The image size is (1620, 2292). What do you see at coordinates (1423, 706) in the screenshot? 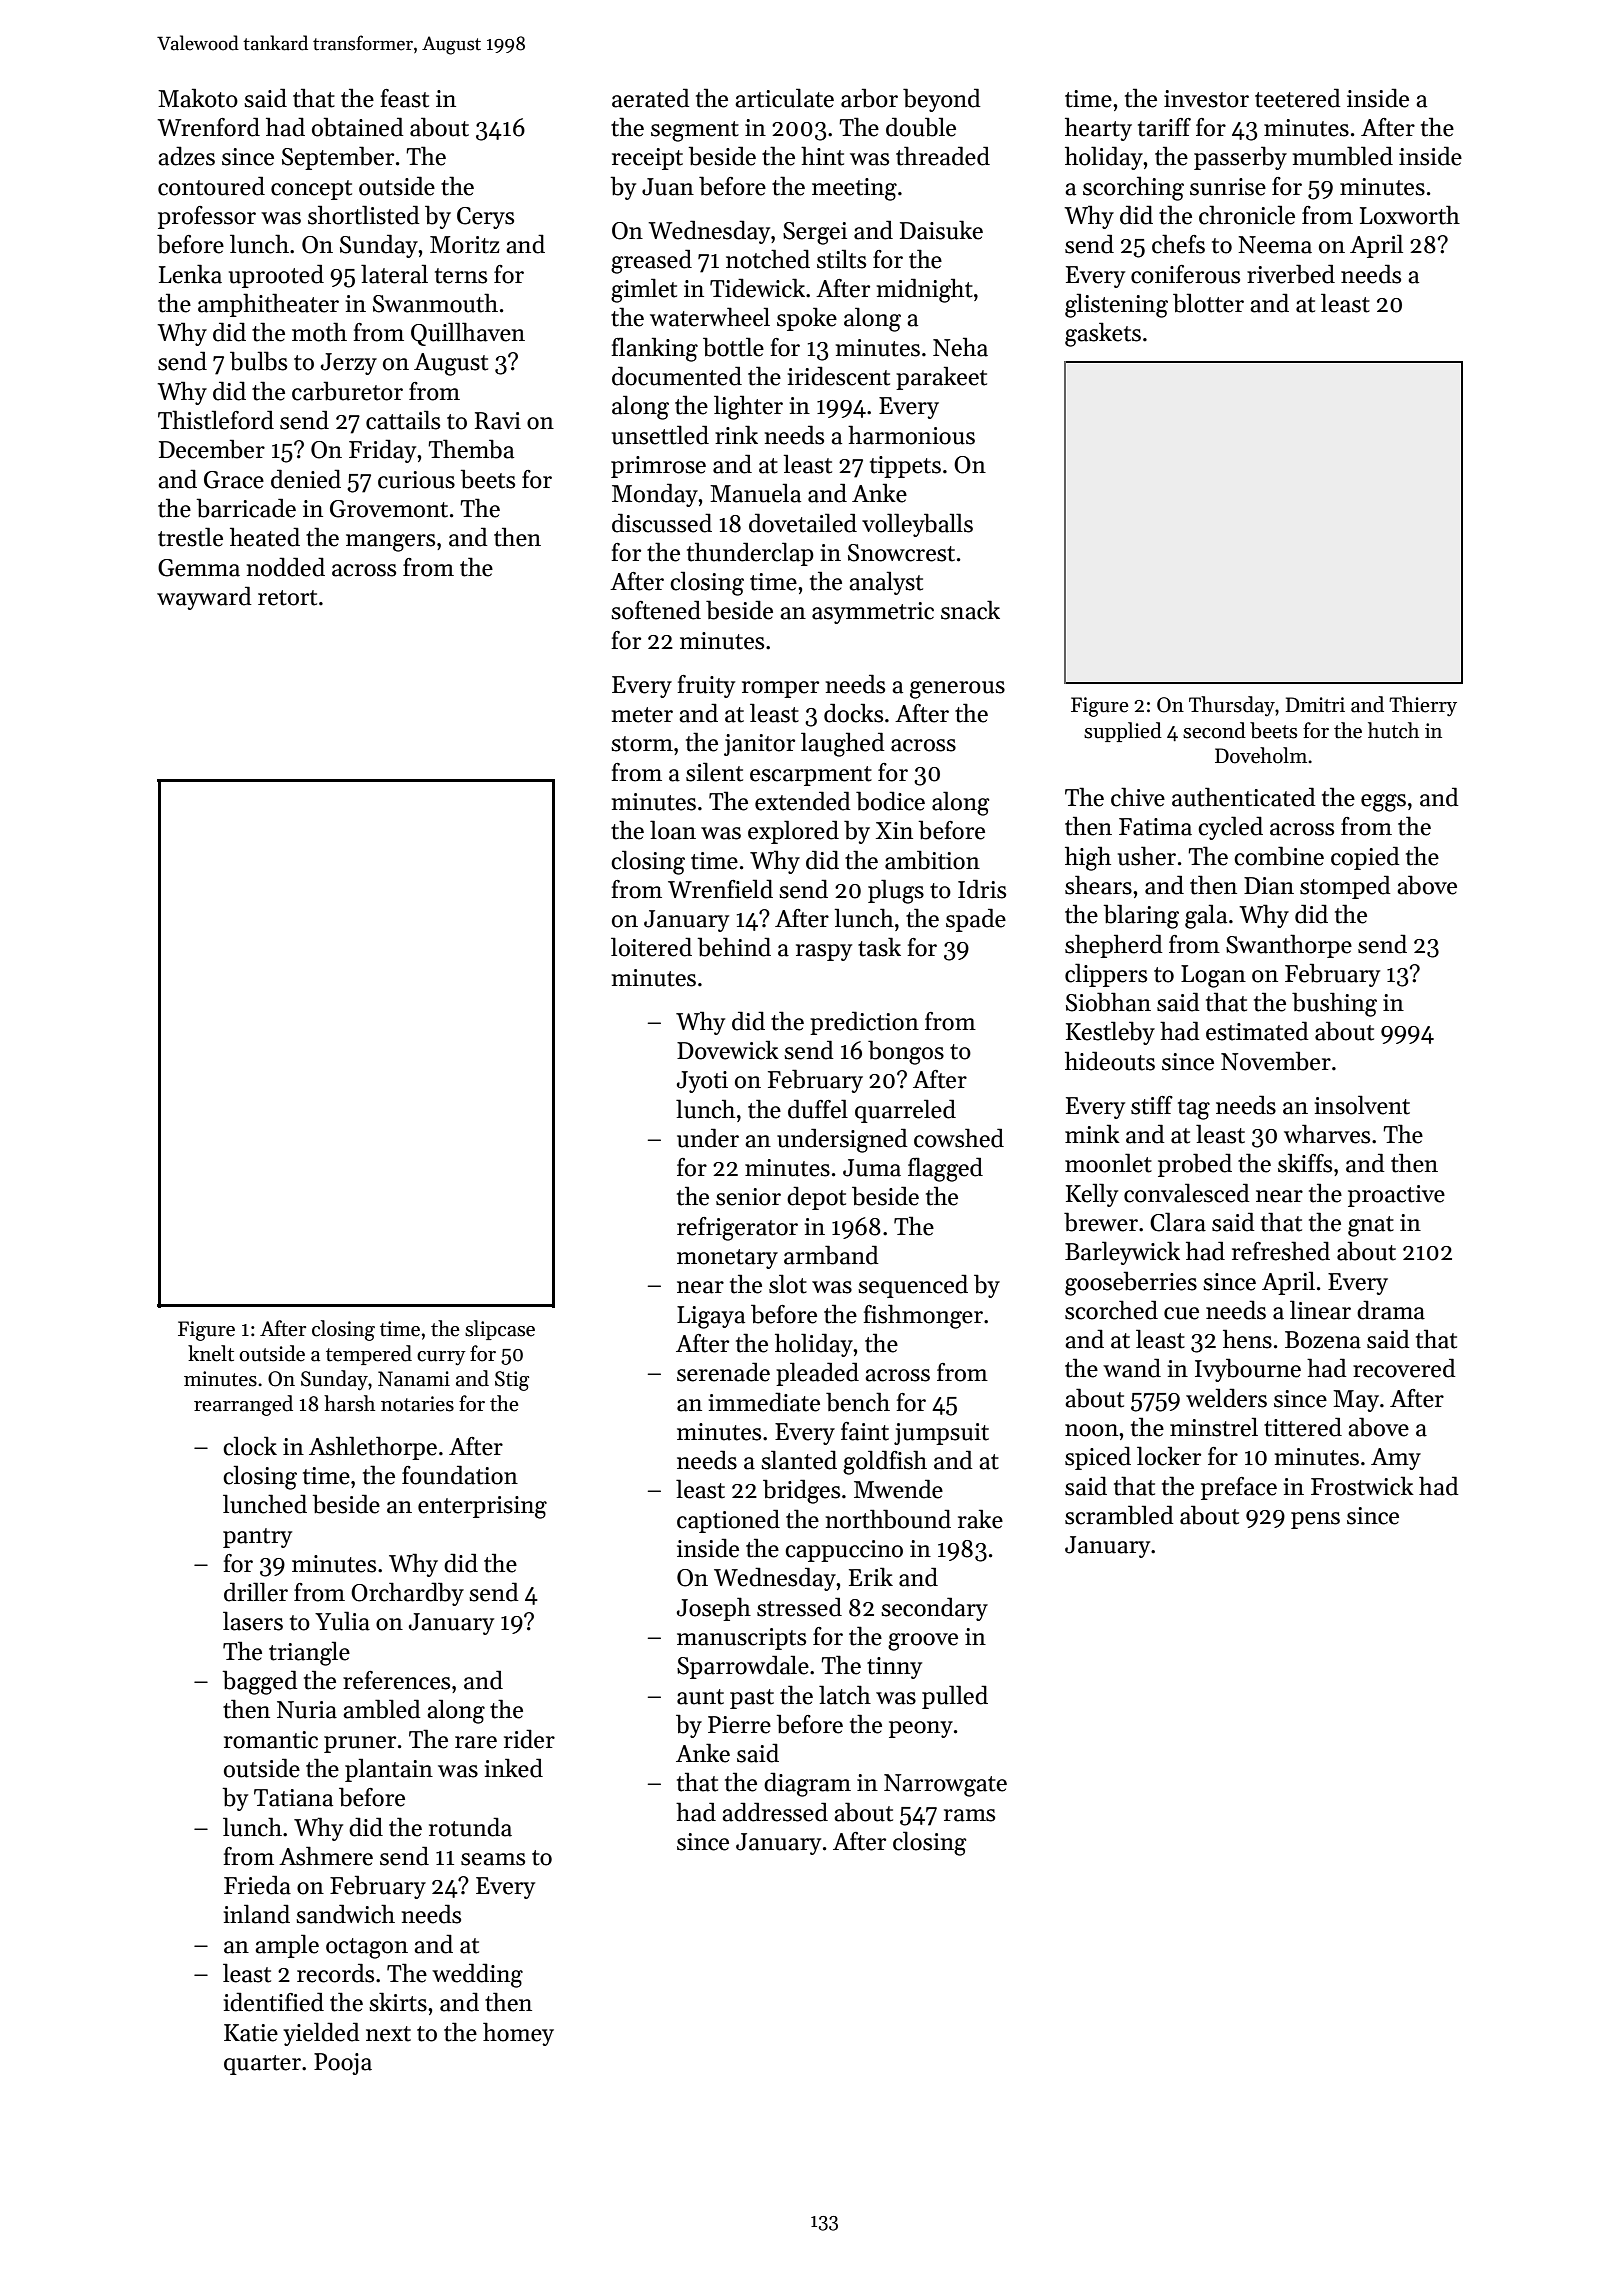
I see `Thierry` at bounding box center [1423, 706].
